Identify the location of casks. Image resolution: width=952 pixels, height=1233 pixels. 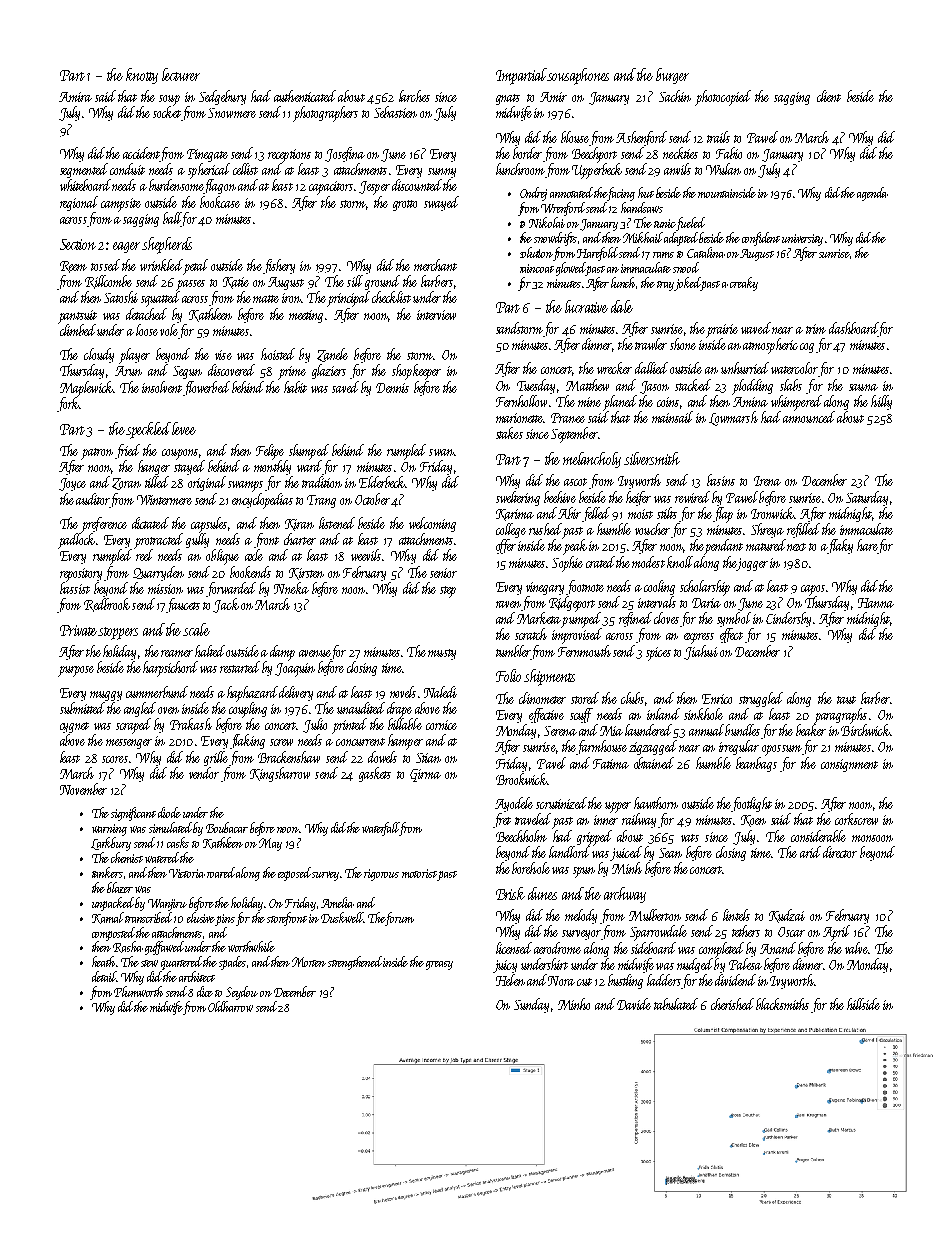
(178, 842).
